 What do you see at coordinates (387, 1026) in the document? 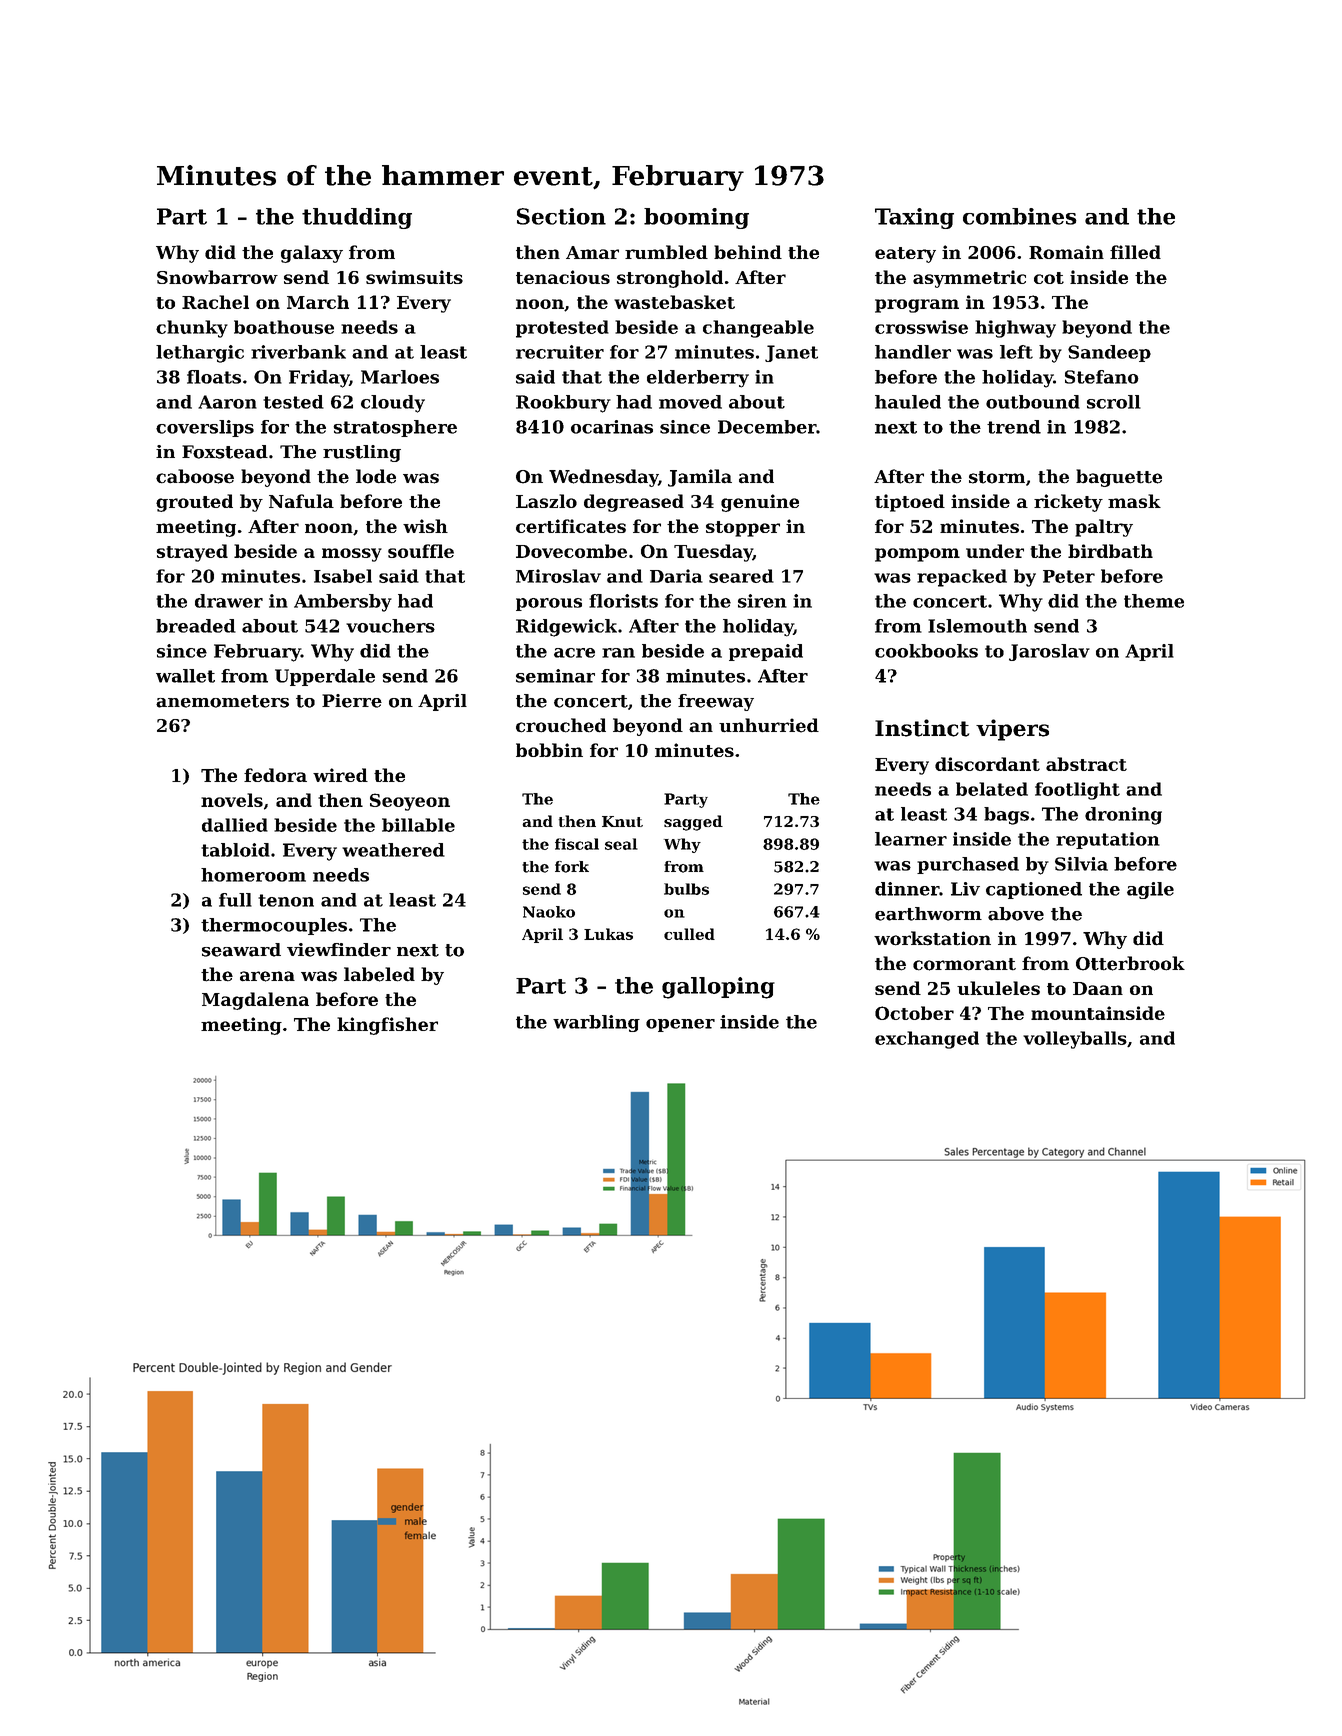
I see `kingfisher` at bounding box center [387, 1026].
